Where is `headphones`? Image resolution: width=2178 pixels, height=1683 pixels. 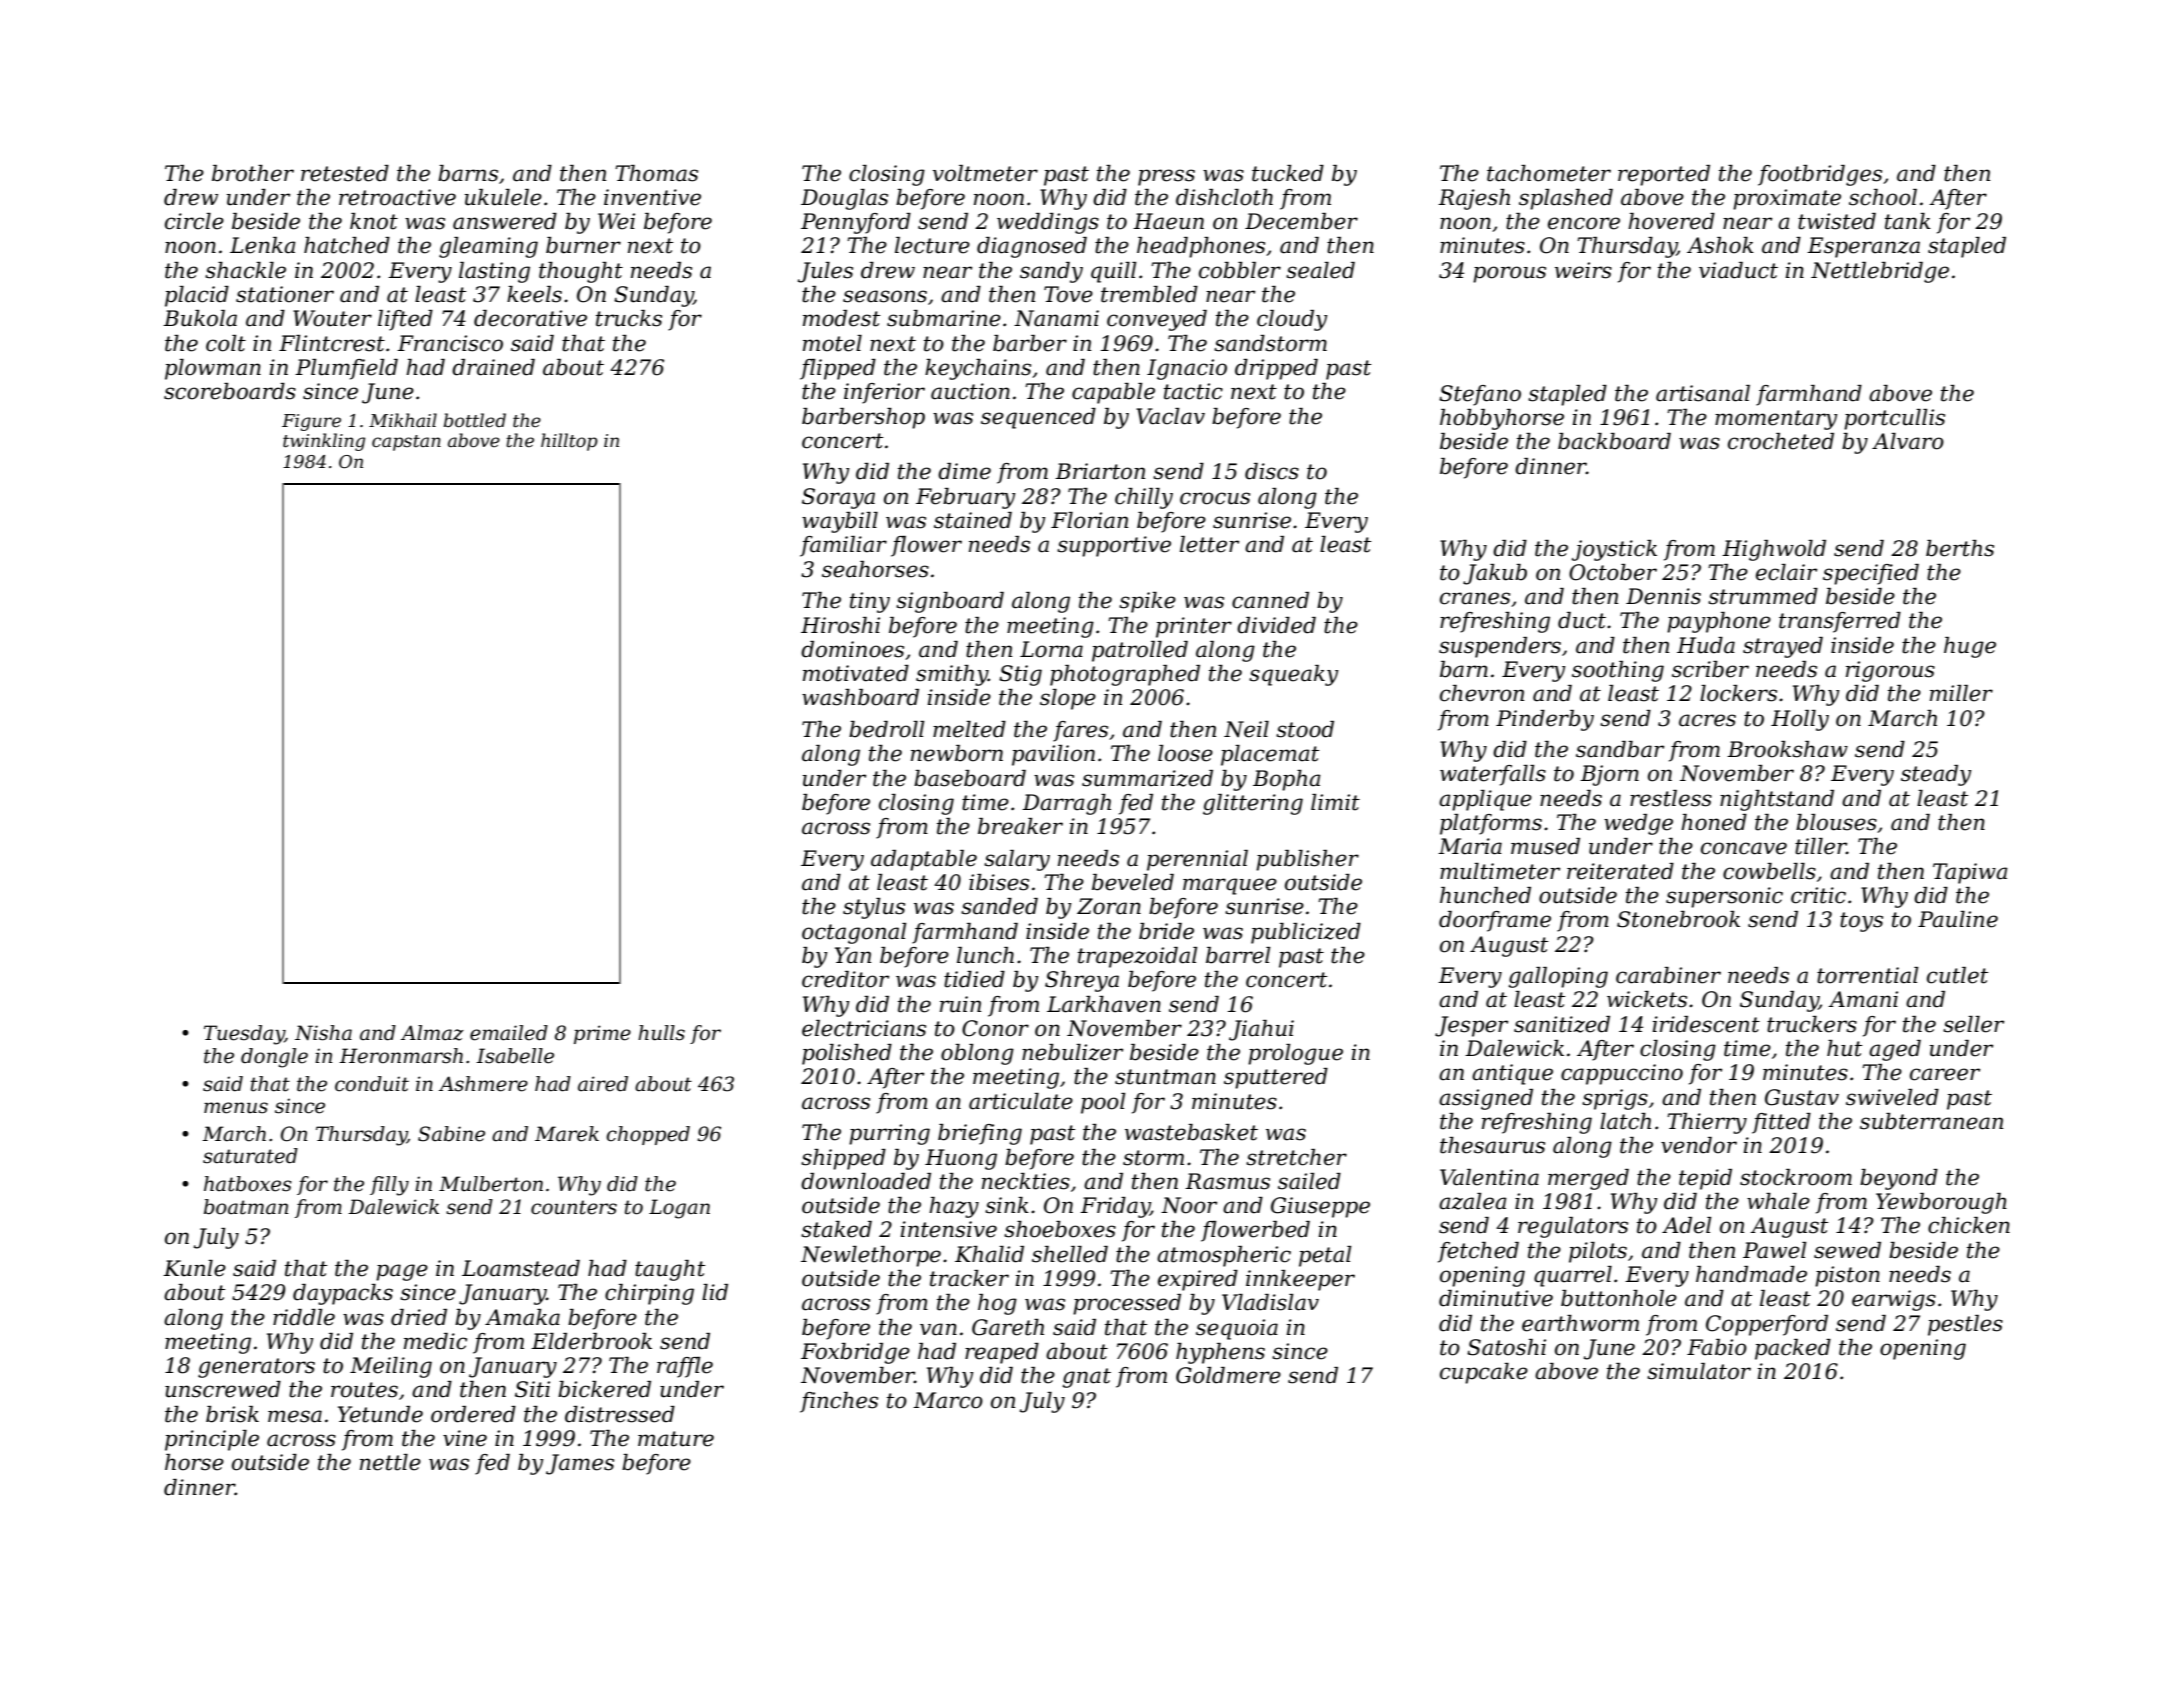
headphones is located at coordinates (1201, 247).
